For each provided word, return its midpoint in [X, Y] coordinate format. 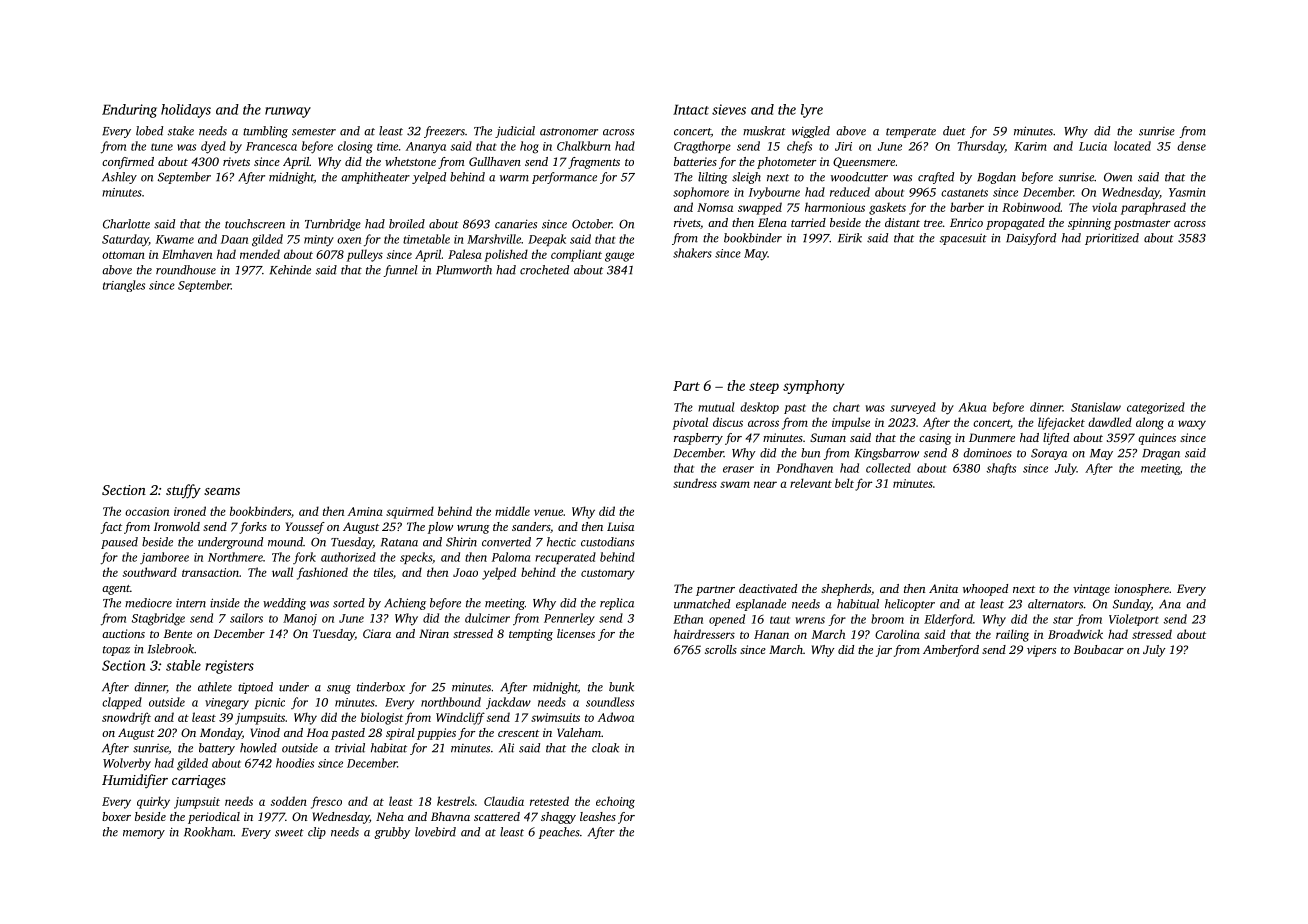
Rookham [208, 832]
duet [954, 131]
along [1150, 423]
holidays [186, 111]
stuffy [183, 491]
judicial [515, 132]
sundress [695, 483]
